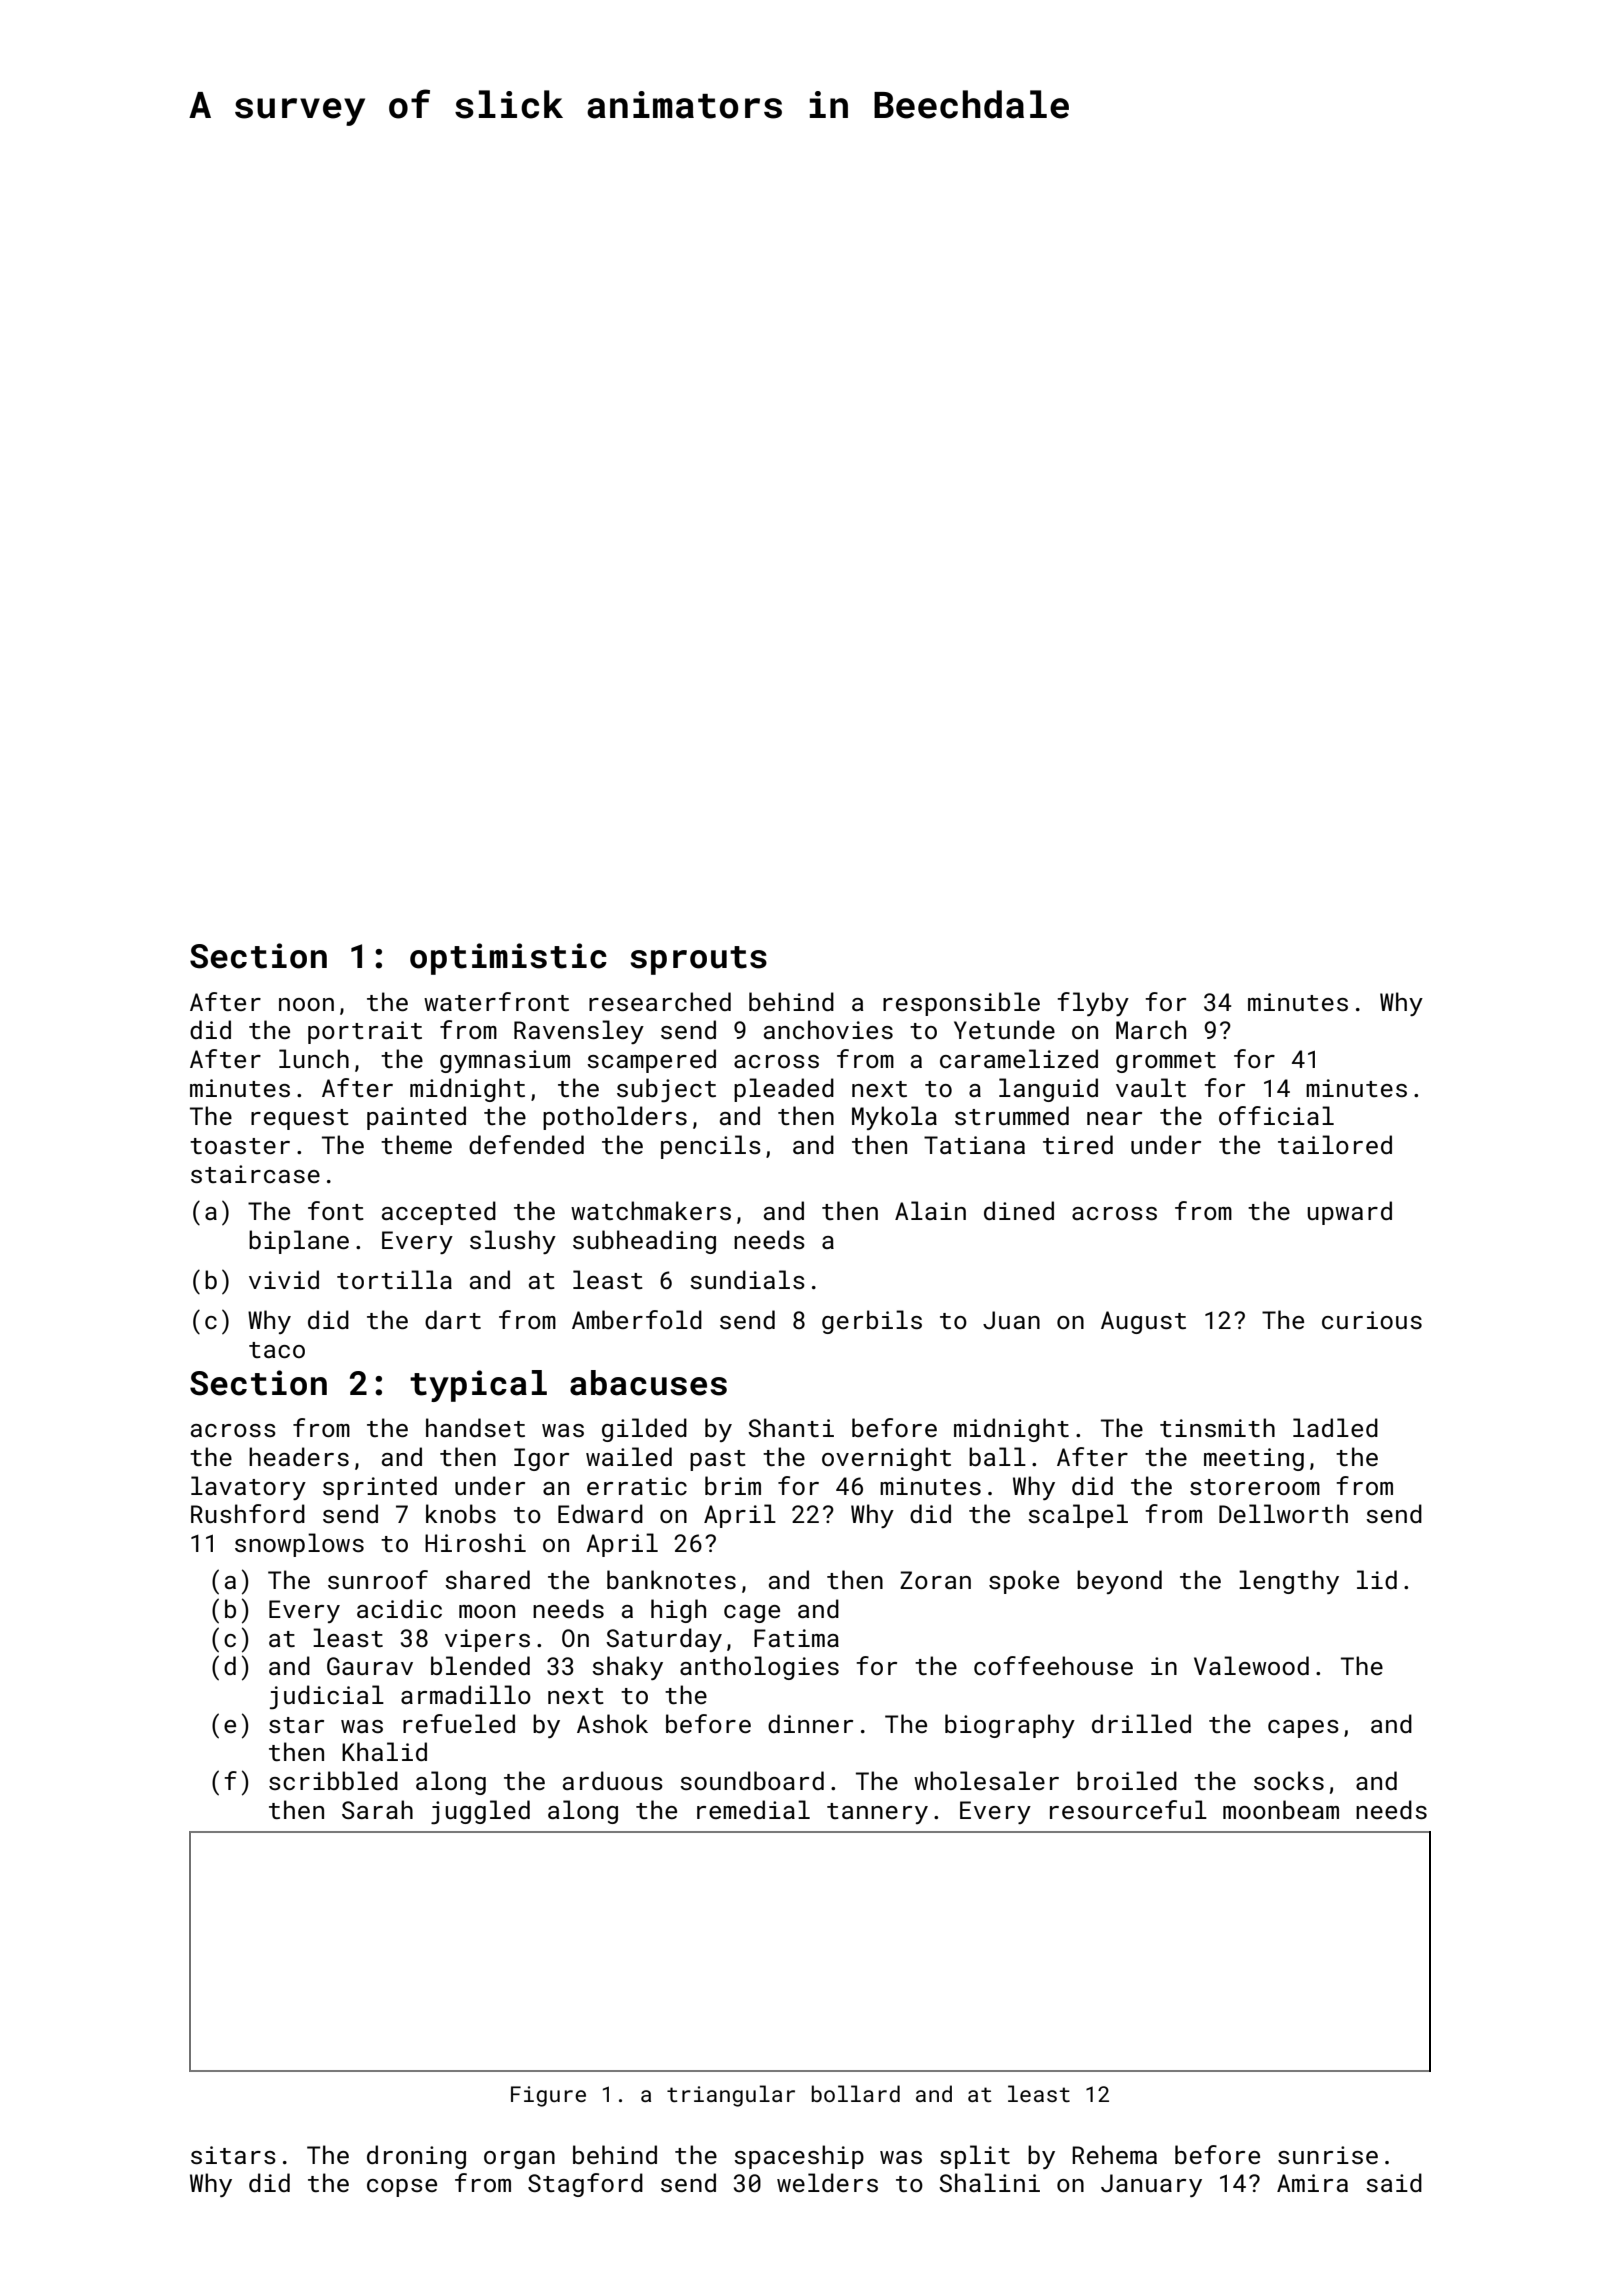 This image has height=2292, width=1620. I want to click on watchmakers, so click(651, 1210).
